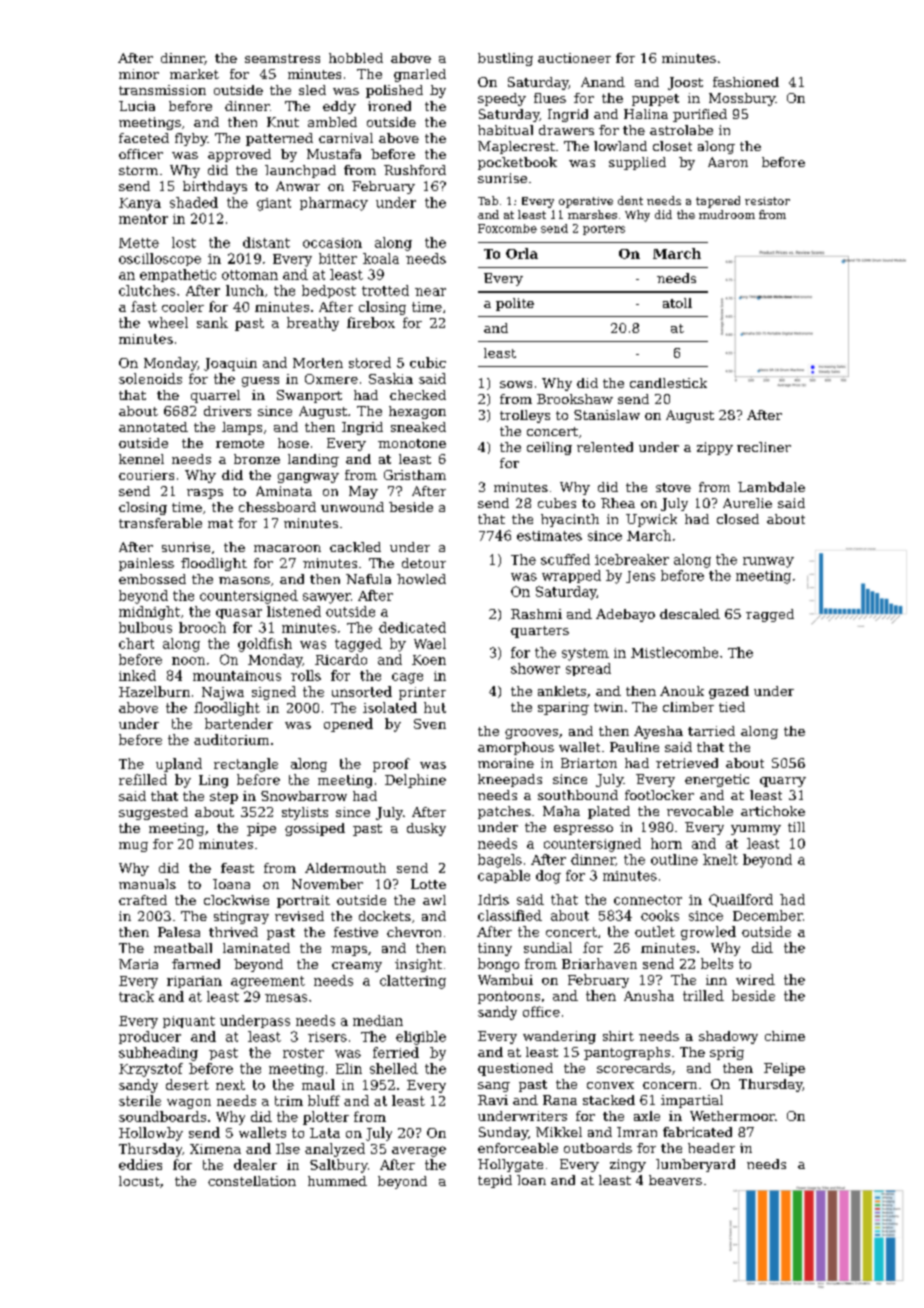 The height and width of the screenshot is (1308, 924). What do you see at coordinates (495, 1181) in the screenshot?
I see `tepid` at bounding box center [495, 1181].
